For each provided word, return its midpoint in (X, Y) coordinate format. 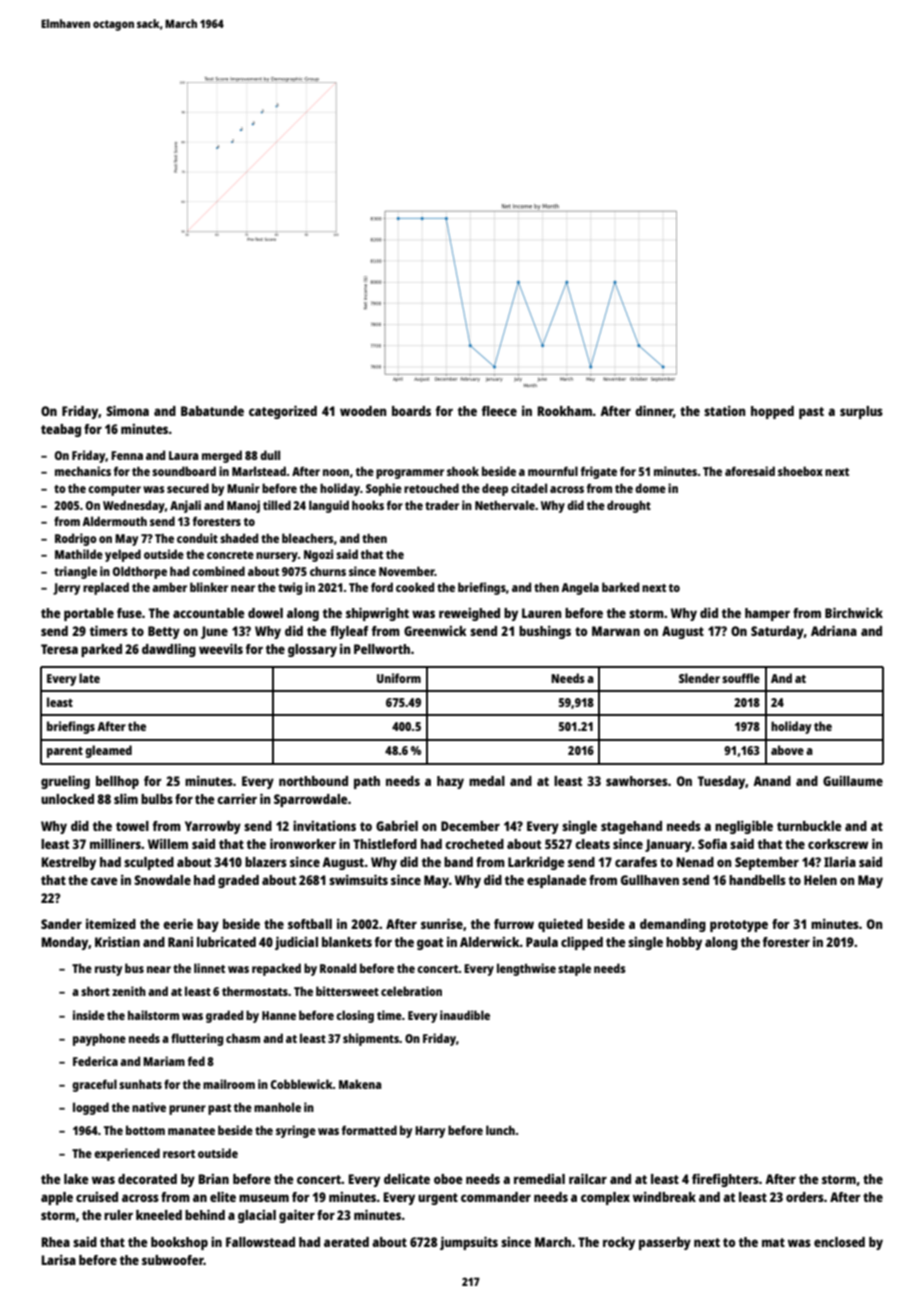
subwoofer (173, 1260)
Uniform (399, 678)
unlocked (67, 799)
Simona (127, 410)
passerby (665, 1243)
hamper (767, 614)
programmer (410, 474)
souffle (741, 678)
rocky (619, 1243)
